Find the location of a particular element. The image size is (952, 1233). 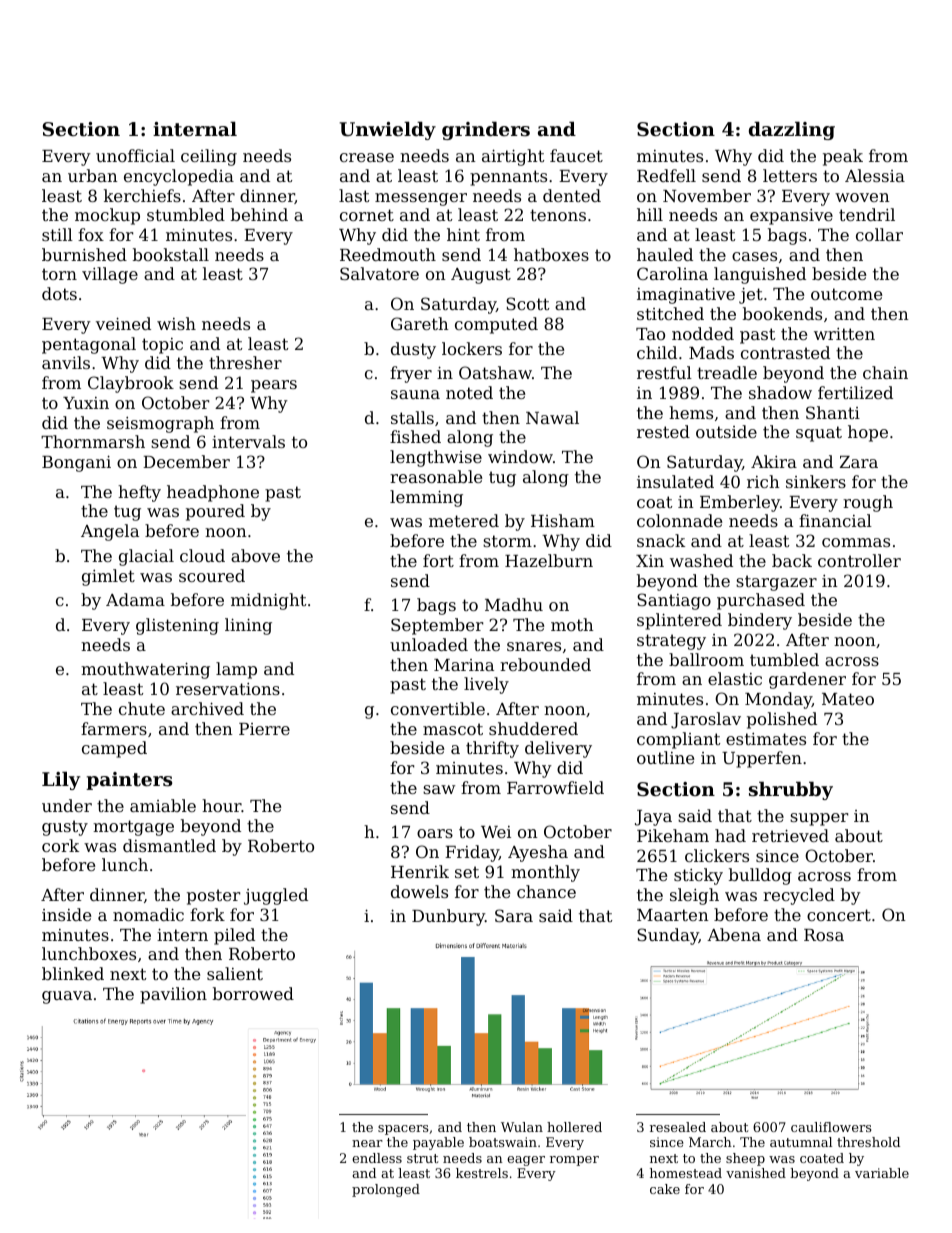

outcome is located at coordinates (846, 294).
